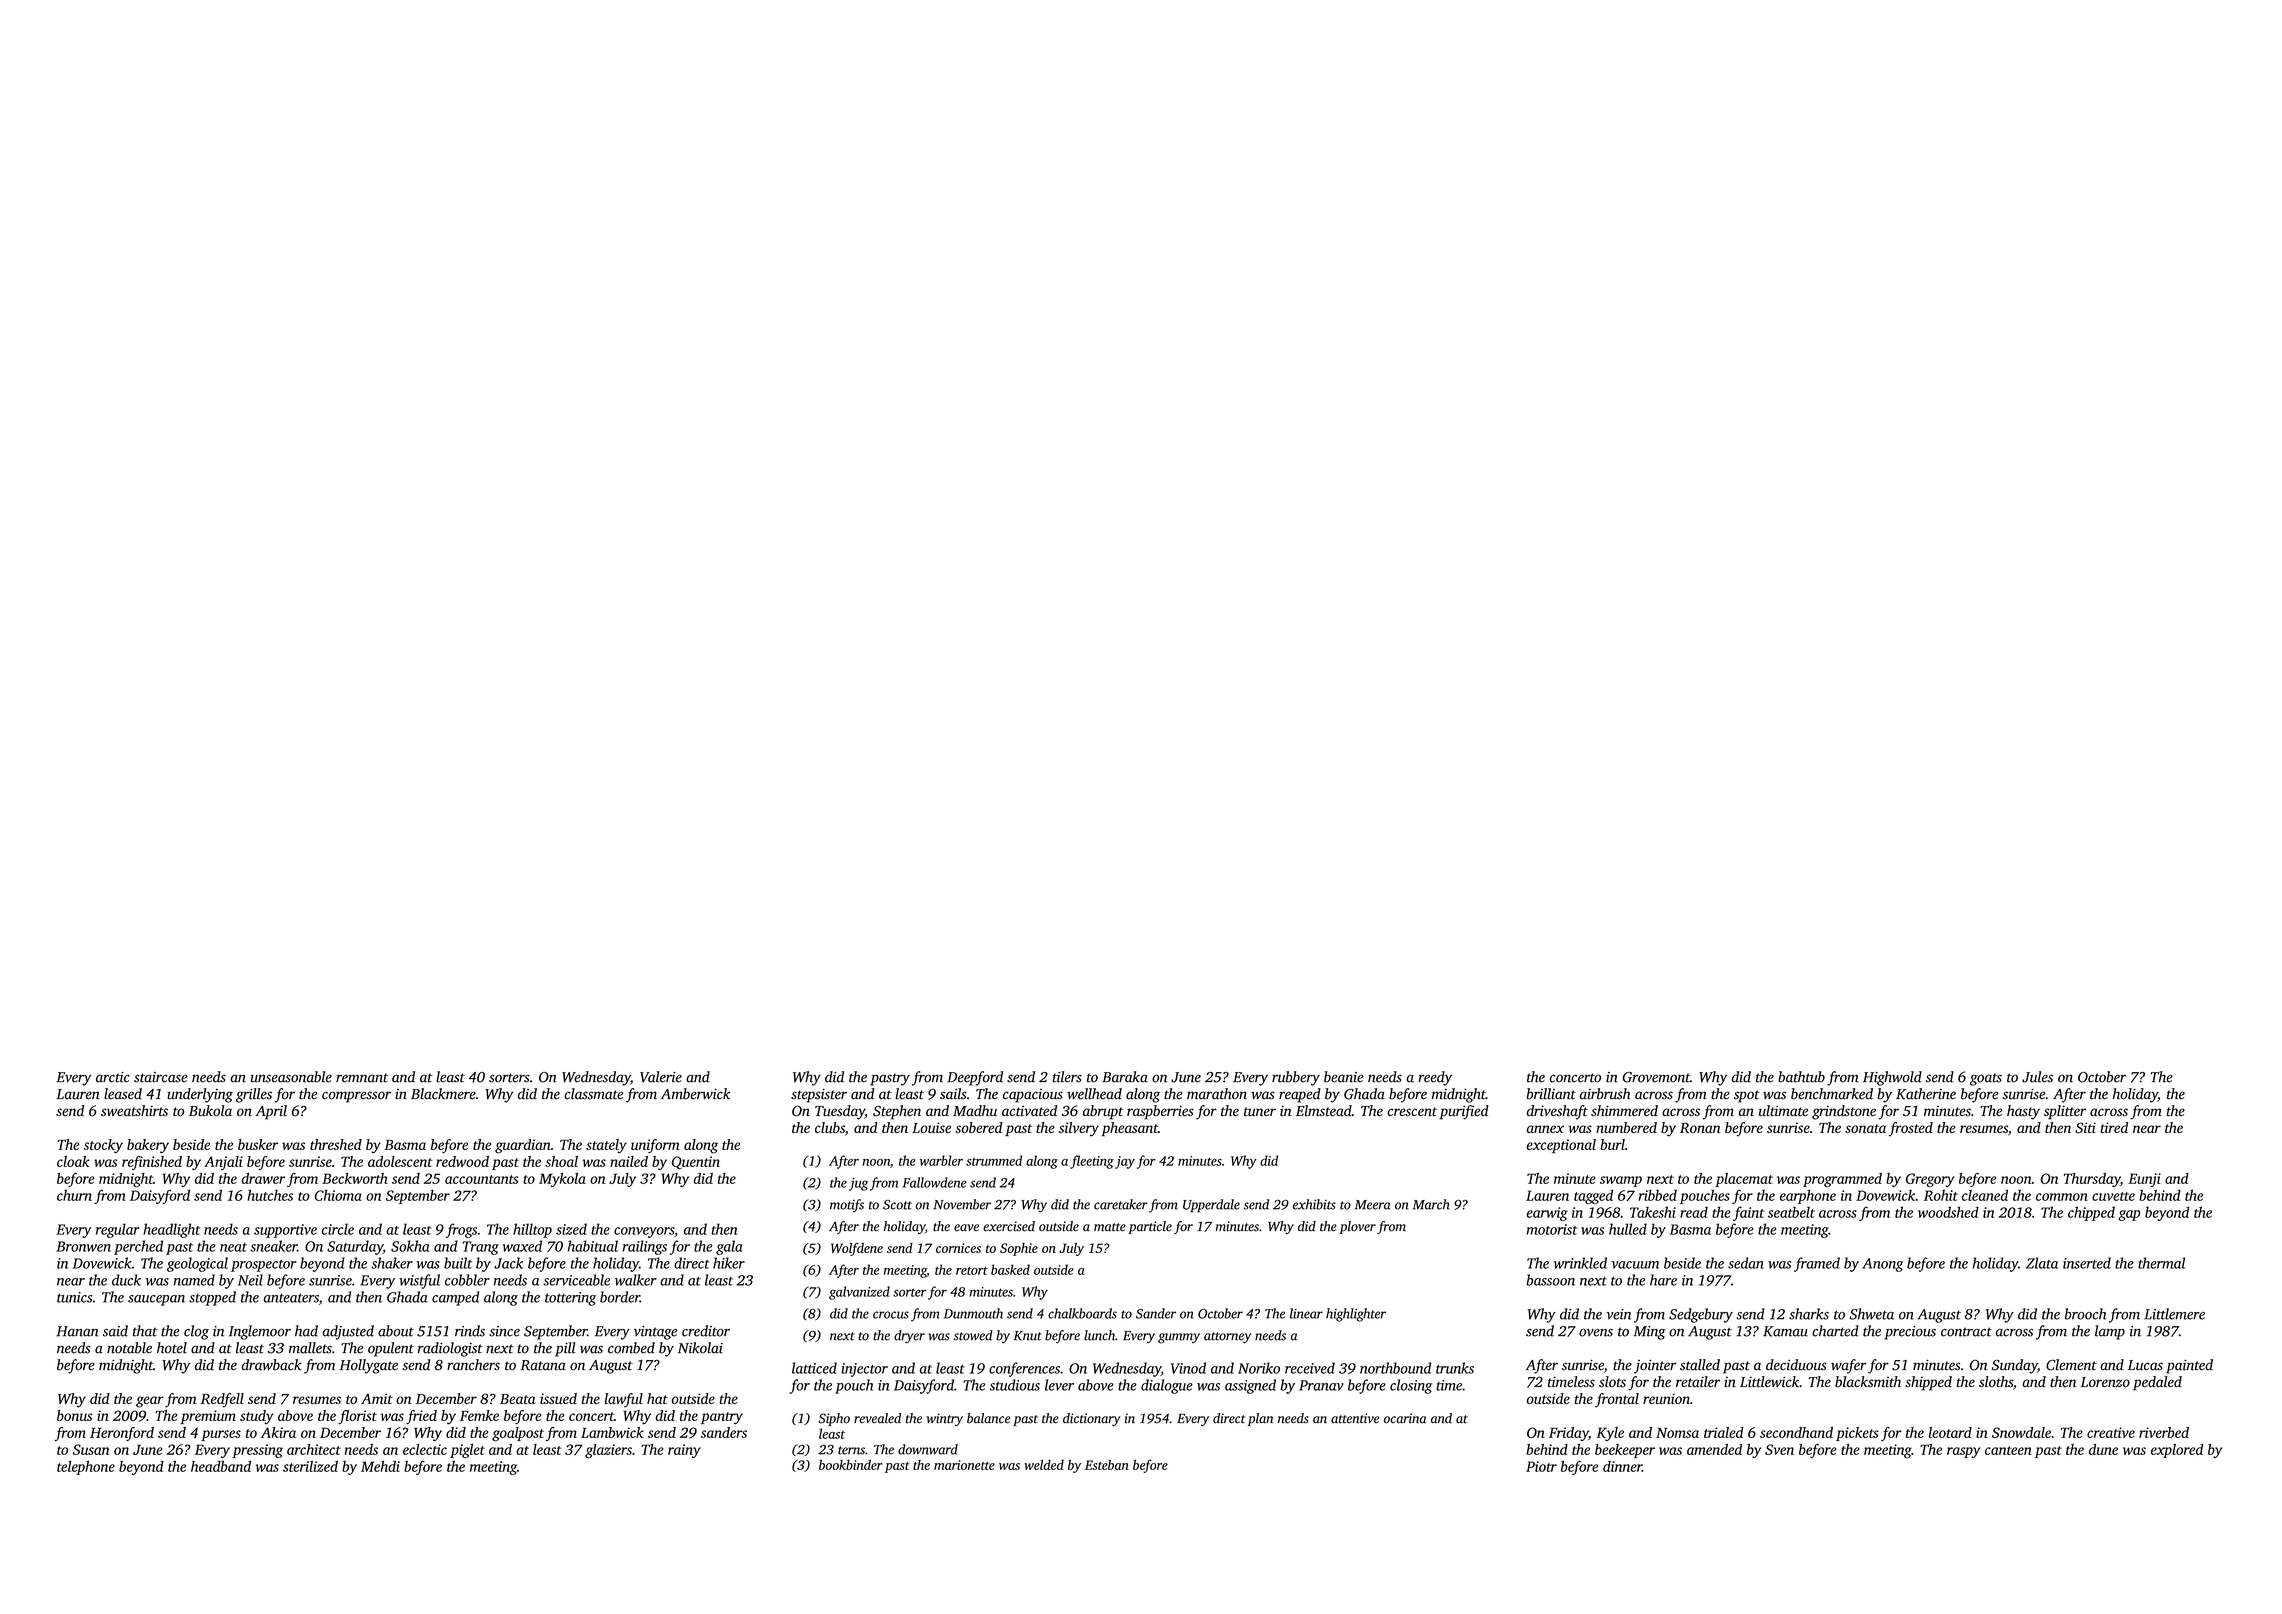 The width and height of the page is (2282, 1614). I want to click on Thursday, so click(2092, 1180).
